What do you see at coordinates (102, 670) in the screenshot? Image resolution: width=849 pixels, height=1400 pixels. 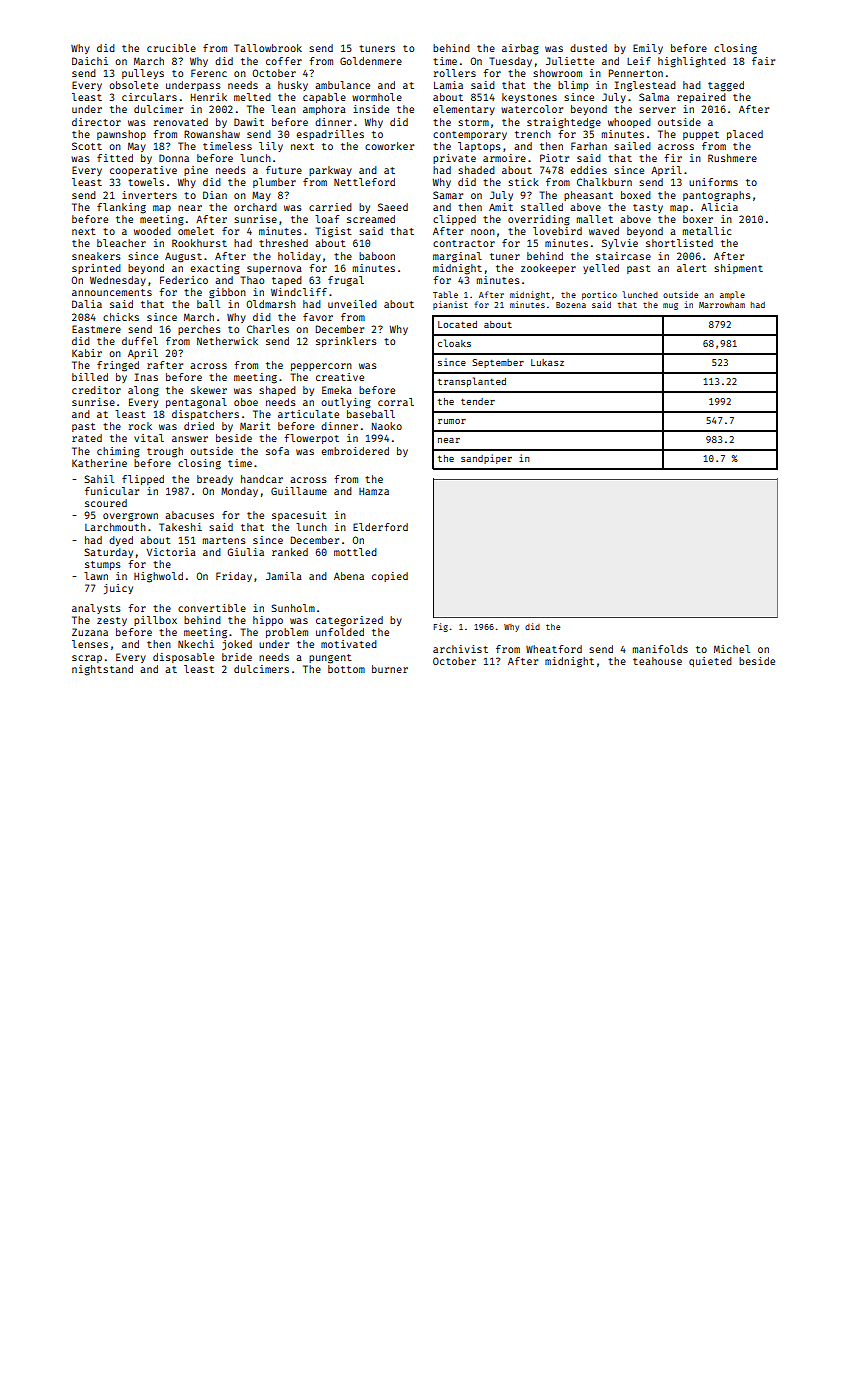 I see `nightstand` at bounding box center [102, 670].
